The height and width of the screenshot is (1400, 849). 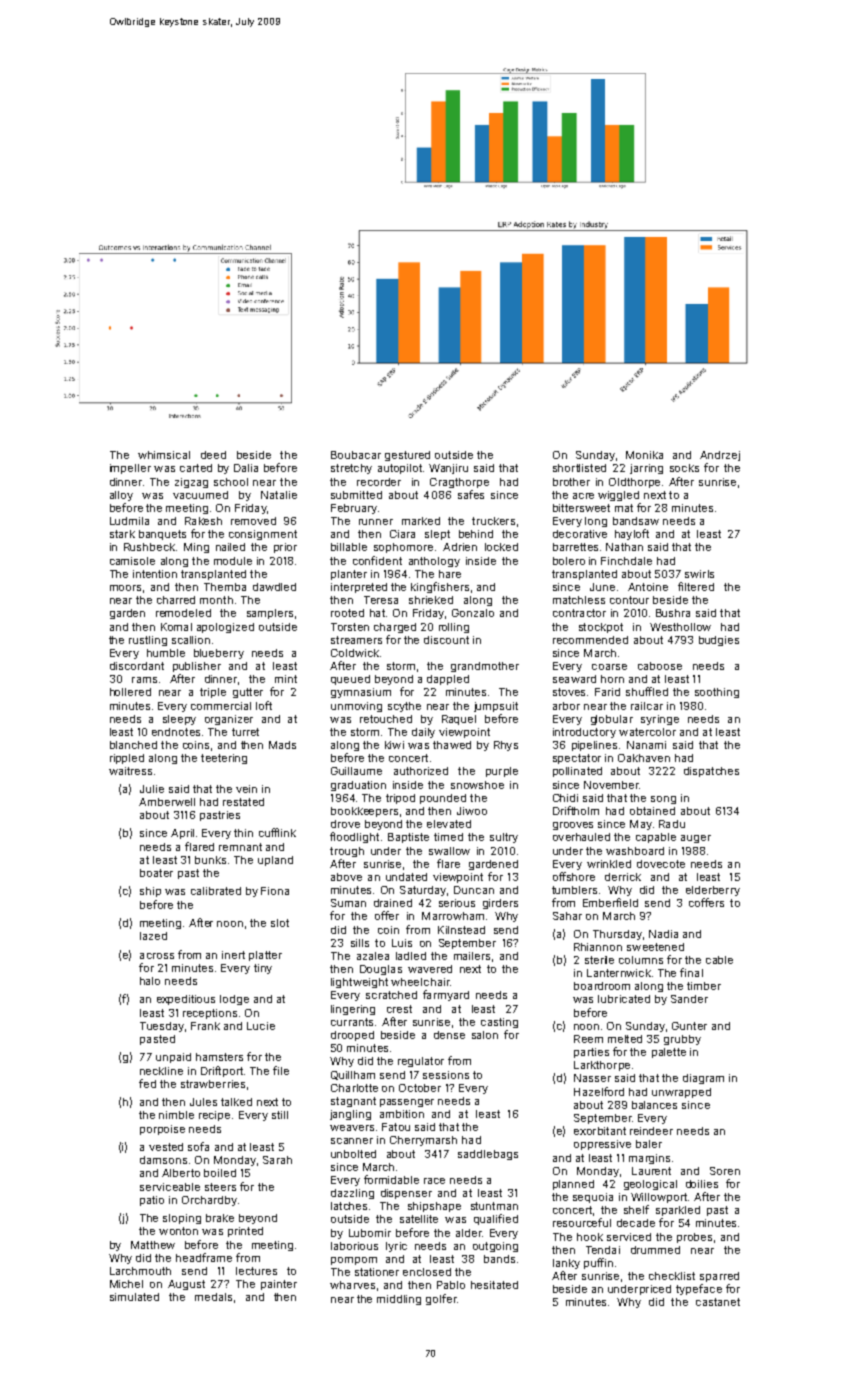 What do you see at coordinates (473, 613) in the screenshot?
I see `Gonzalo` at bounding box center [473, 613].
